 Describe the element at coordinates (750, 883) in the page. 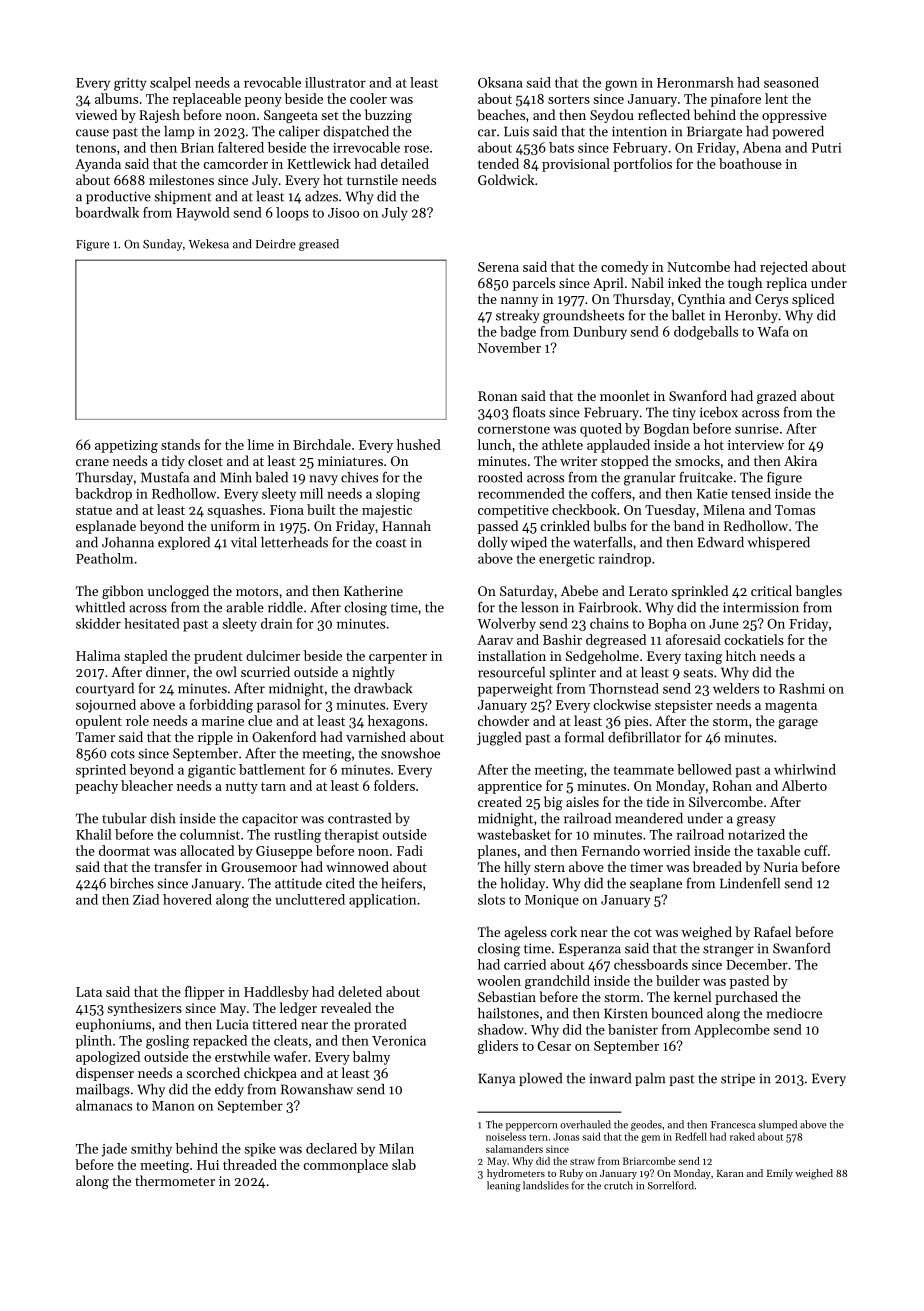

I see `Lindenfell` at that location.
